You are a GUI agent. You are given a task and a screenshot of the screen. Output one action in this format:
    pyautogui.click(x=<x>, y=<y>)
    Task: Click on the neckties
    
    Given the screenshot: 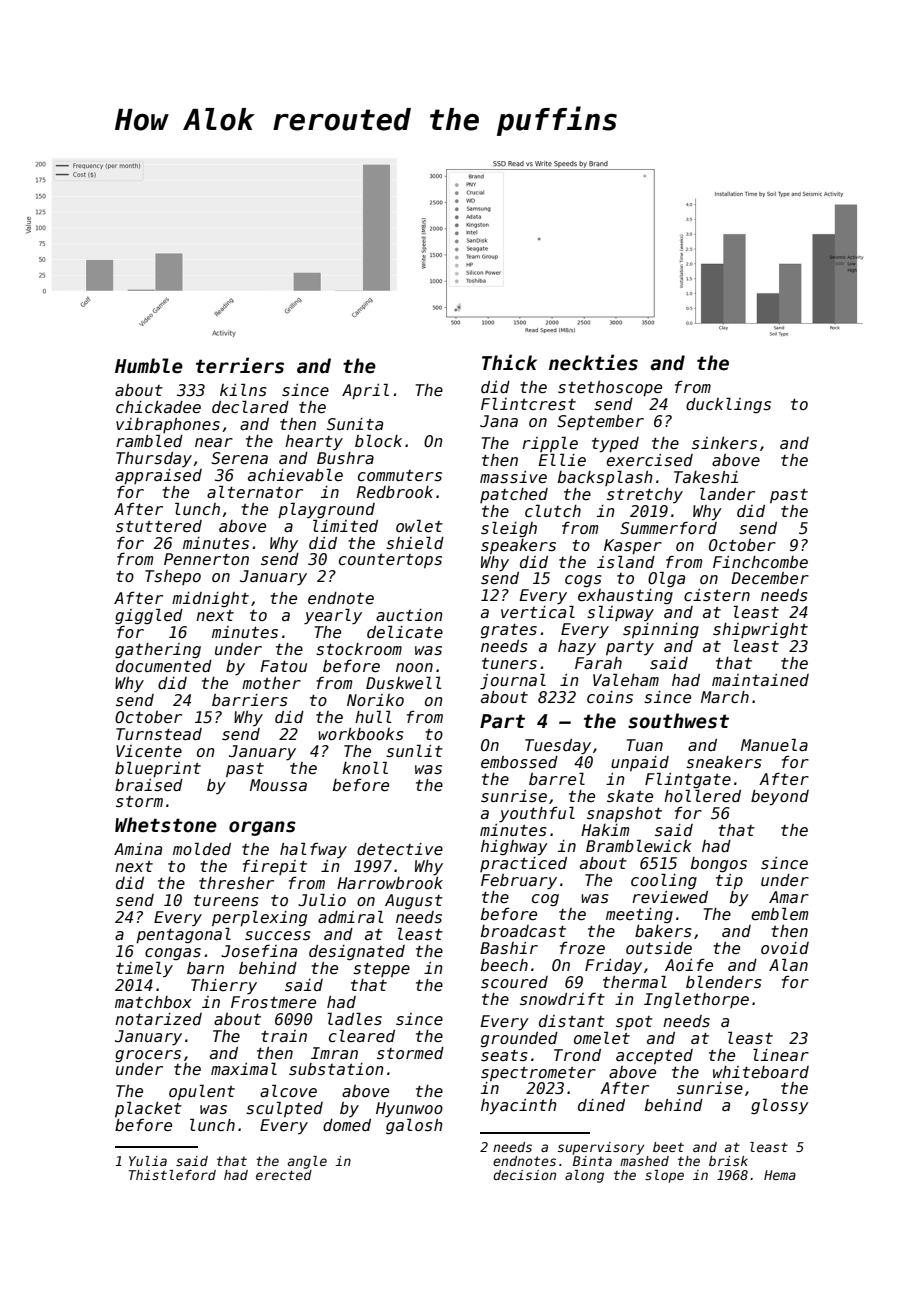 What is the action you would take?
    pyautogui.click(x=593, y=362)
